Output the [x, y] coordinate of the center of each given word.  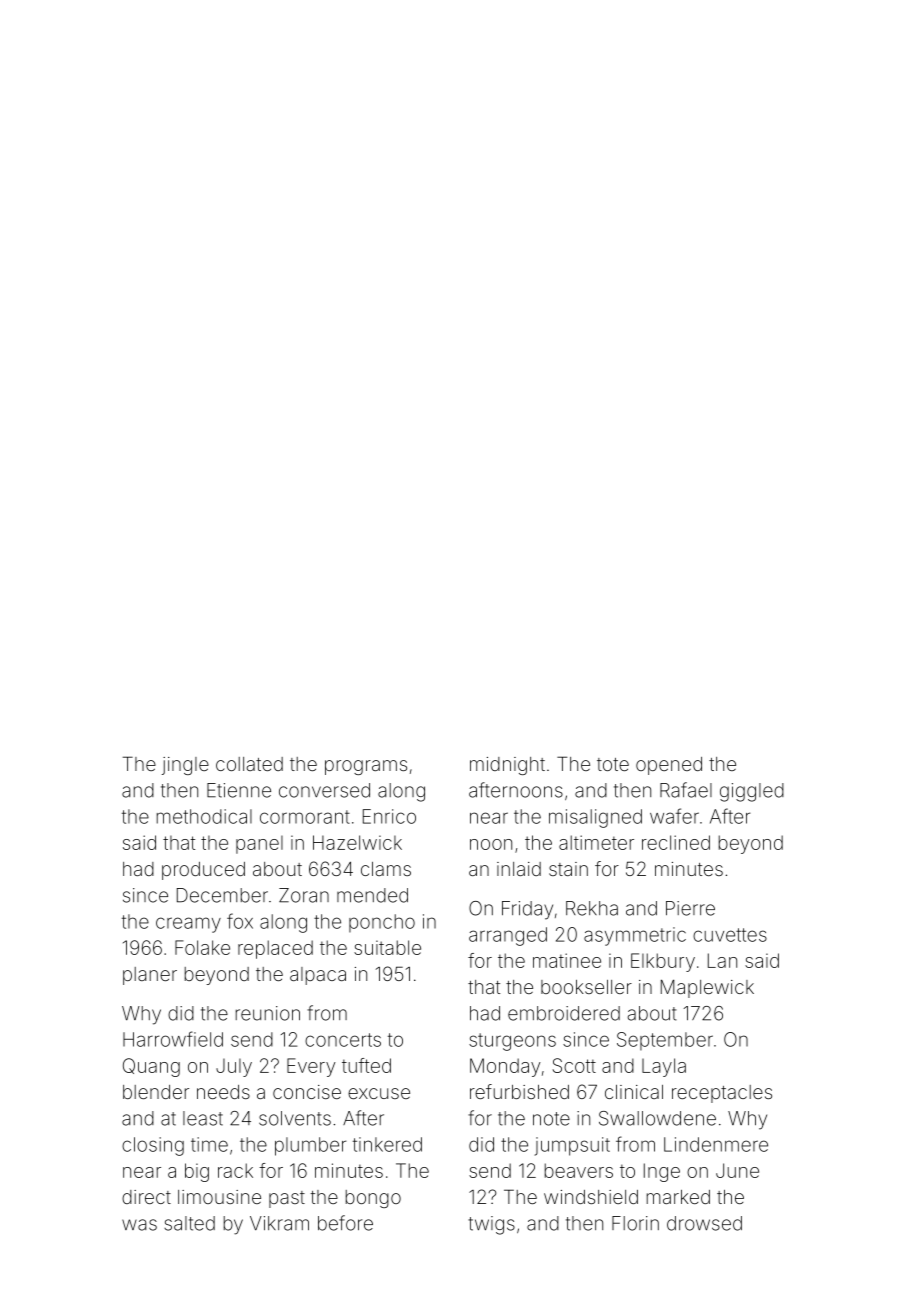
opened [669, 766]
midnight [507, 766]
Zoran [304, 895]
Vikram [279, 1223]
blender [156, 1092]
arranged [508, 936]
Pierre [690, 908]
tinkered [387, 1144]
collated [249, 764]
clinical [634, 1092]
